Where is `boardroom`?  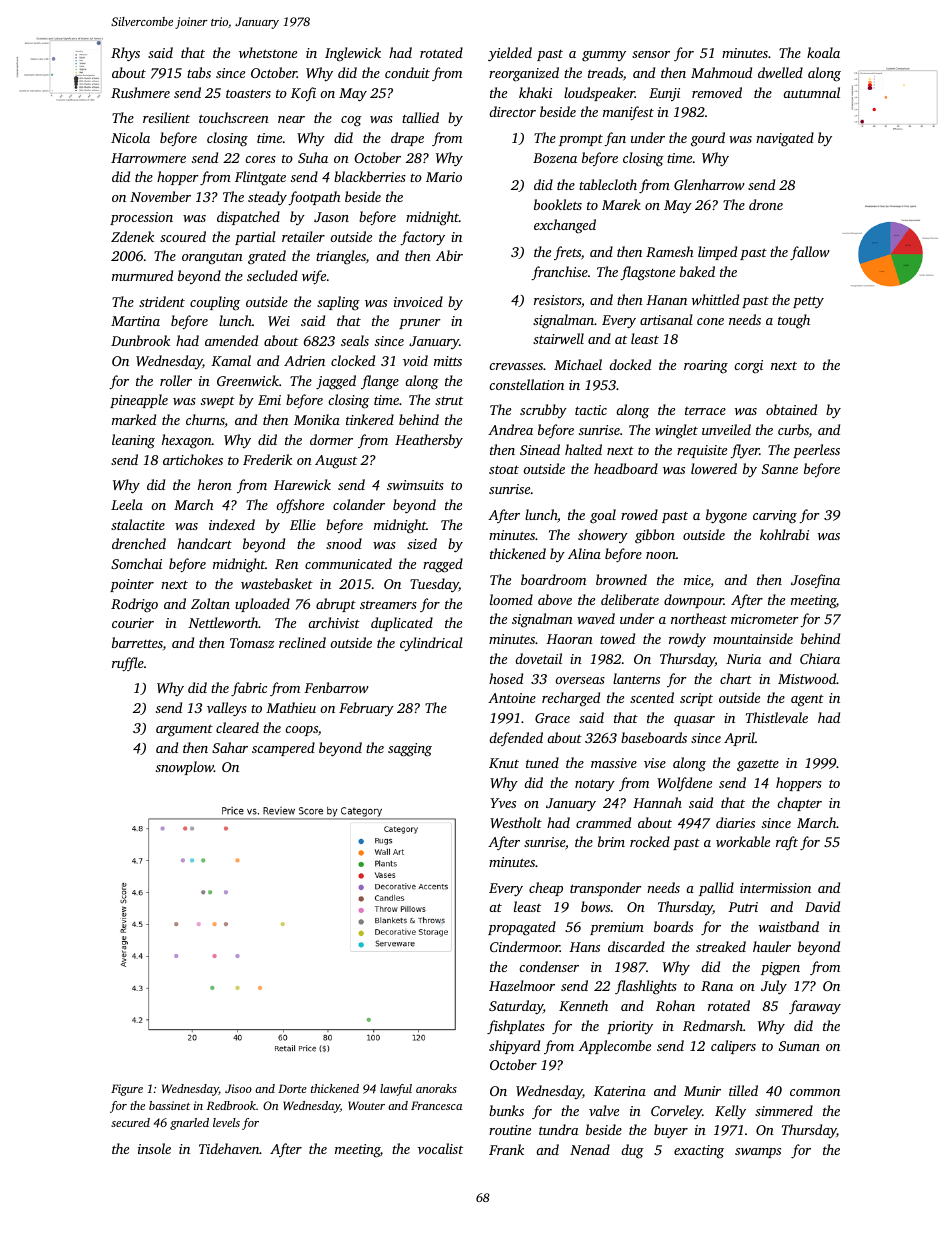
boardroom is located at coordinates (553, 579).
